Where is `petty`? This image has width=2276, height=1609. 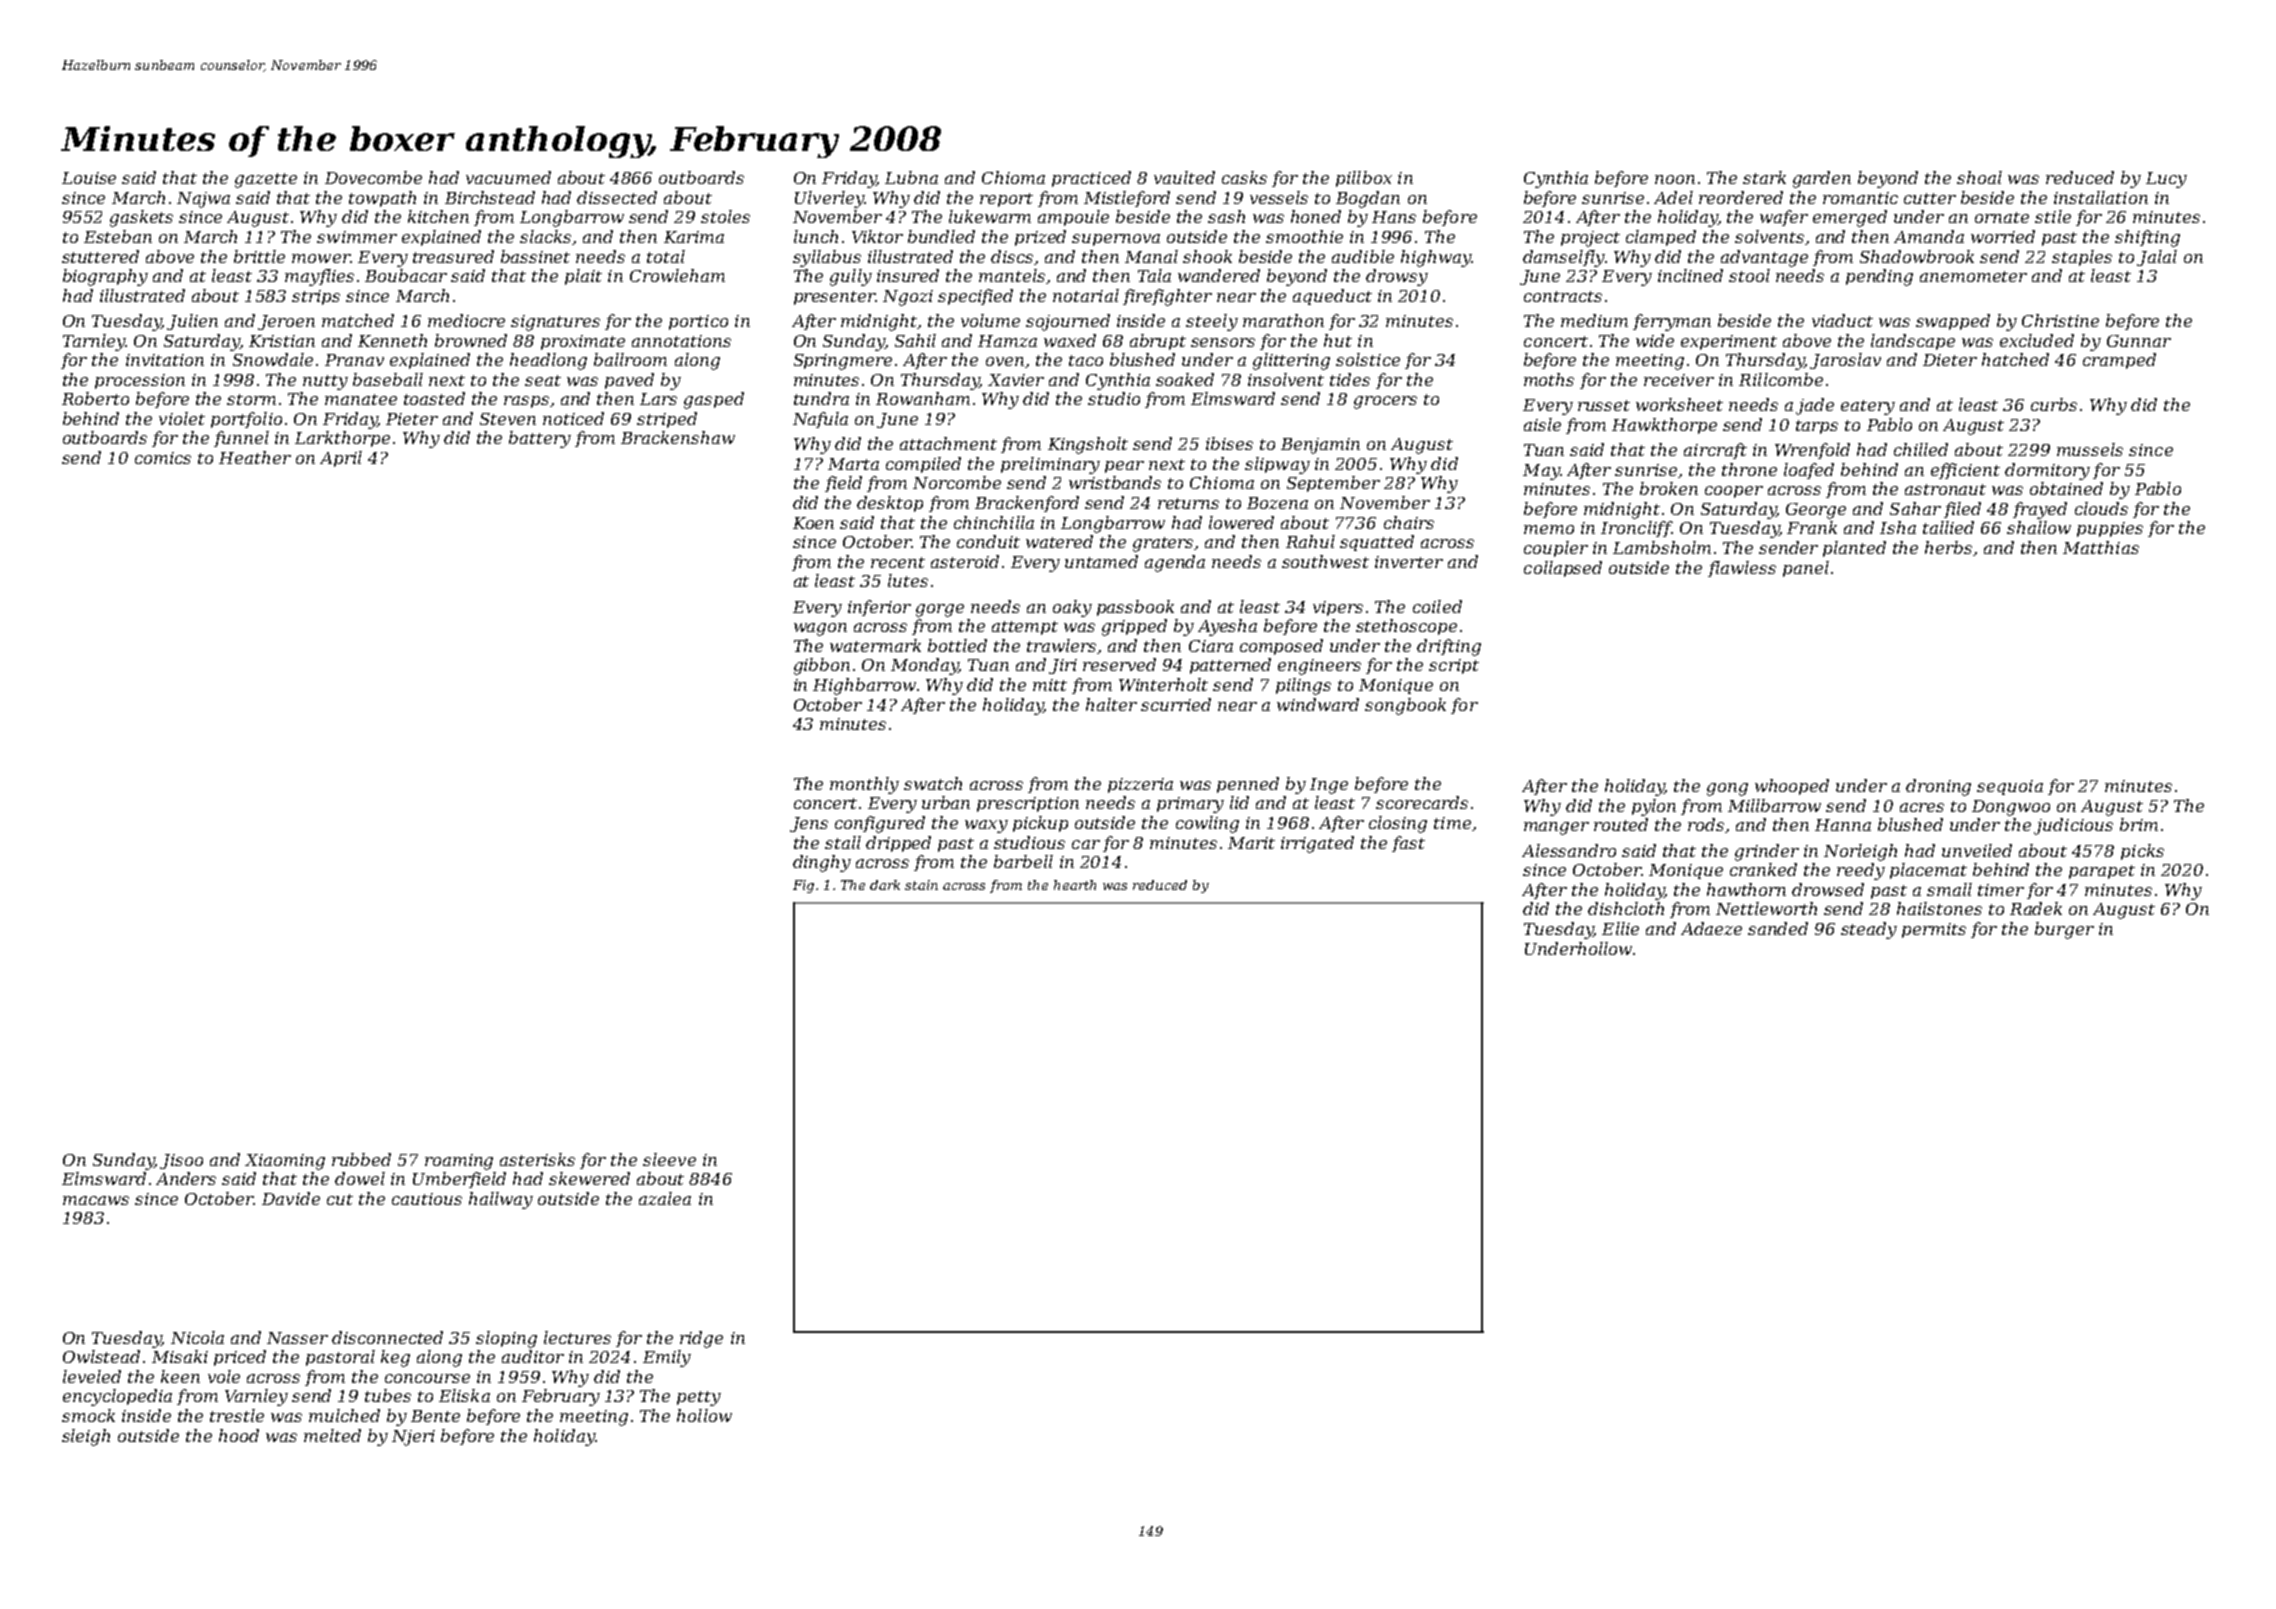
petty is located at coordinates (699, 1398).
